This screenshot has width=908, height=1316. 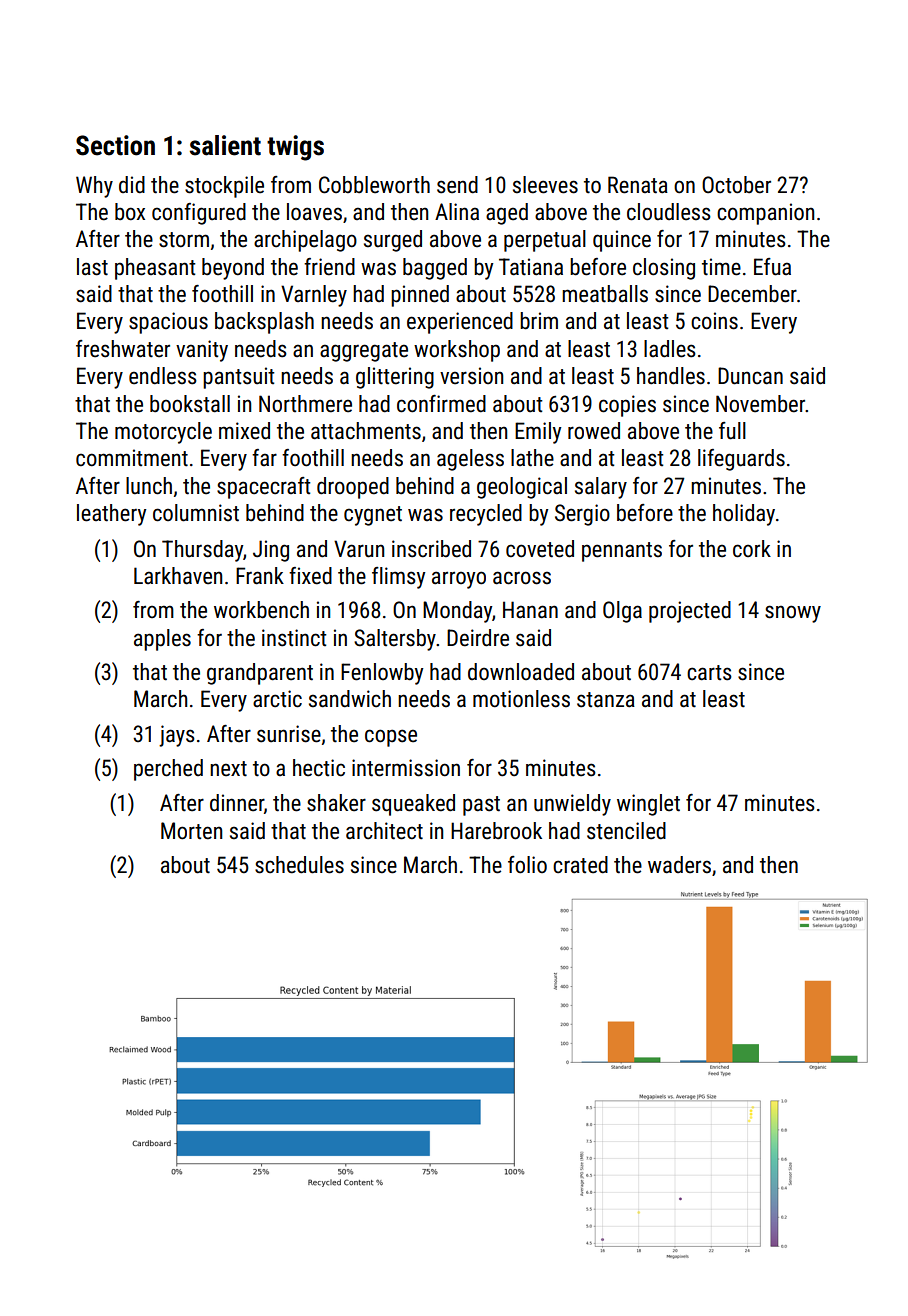 I want to click on Section, so click(x=115, y=145).
